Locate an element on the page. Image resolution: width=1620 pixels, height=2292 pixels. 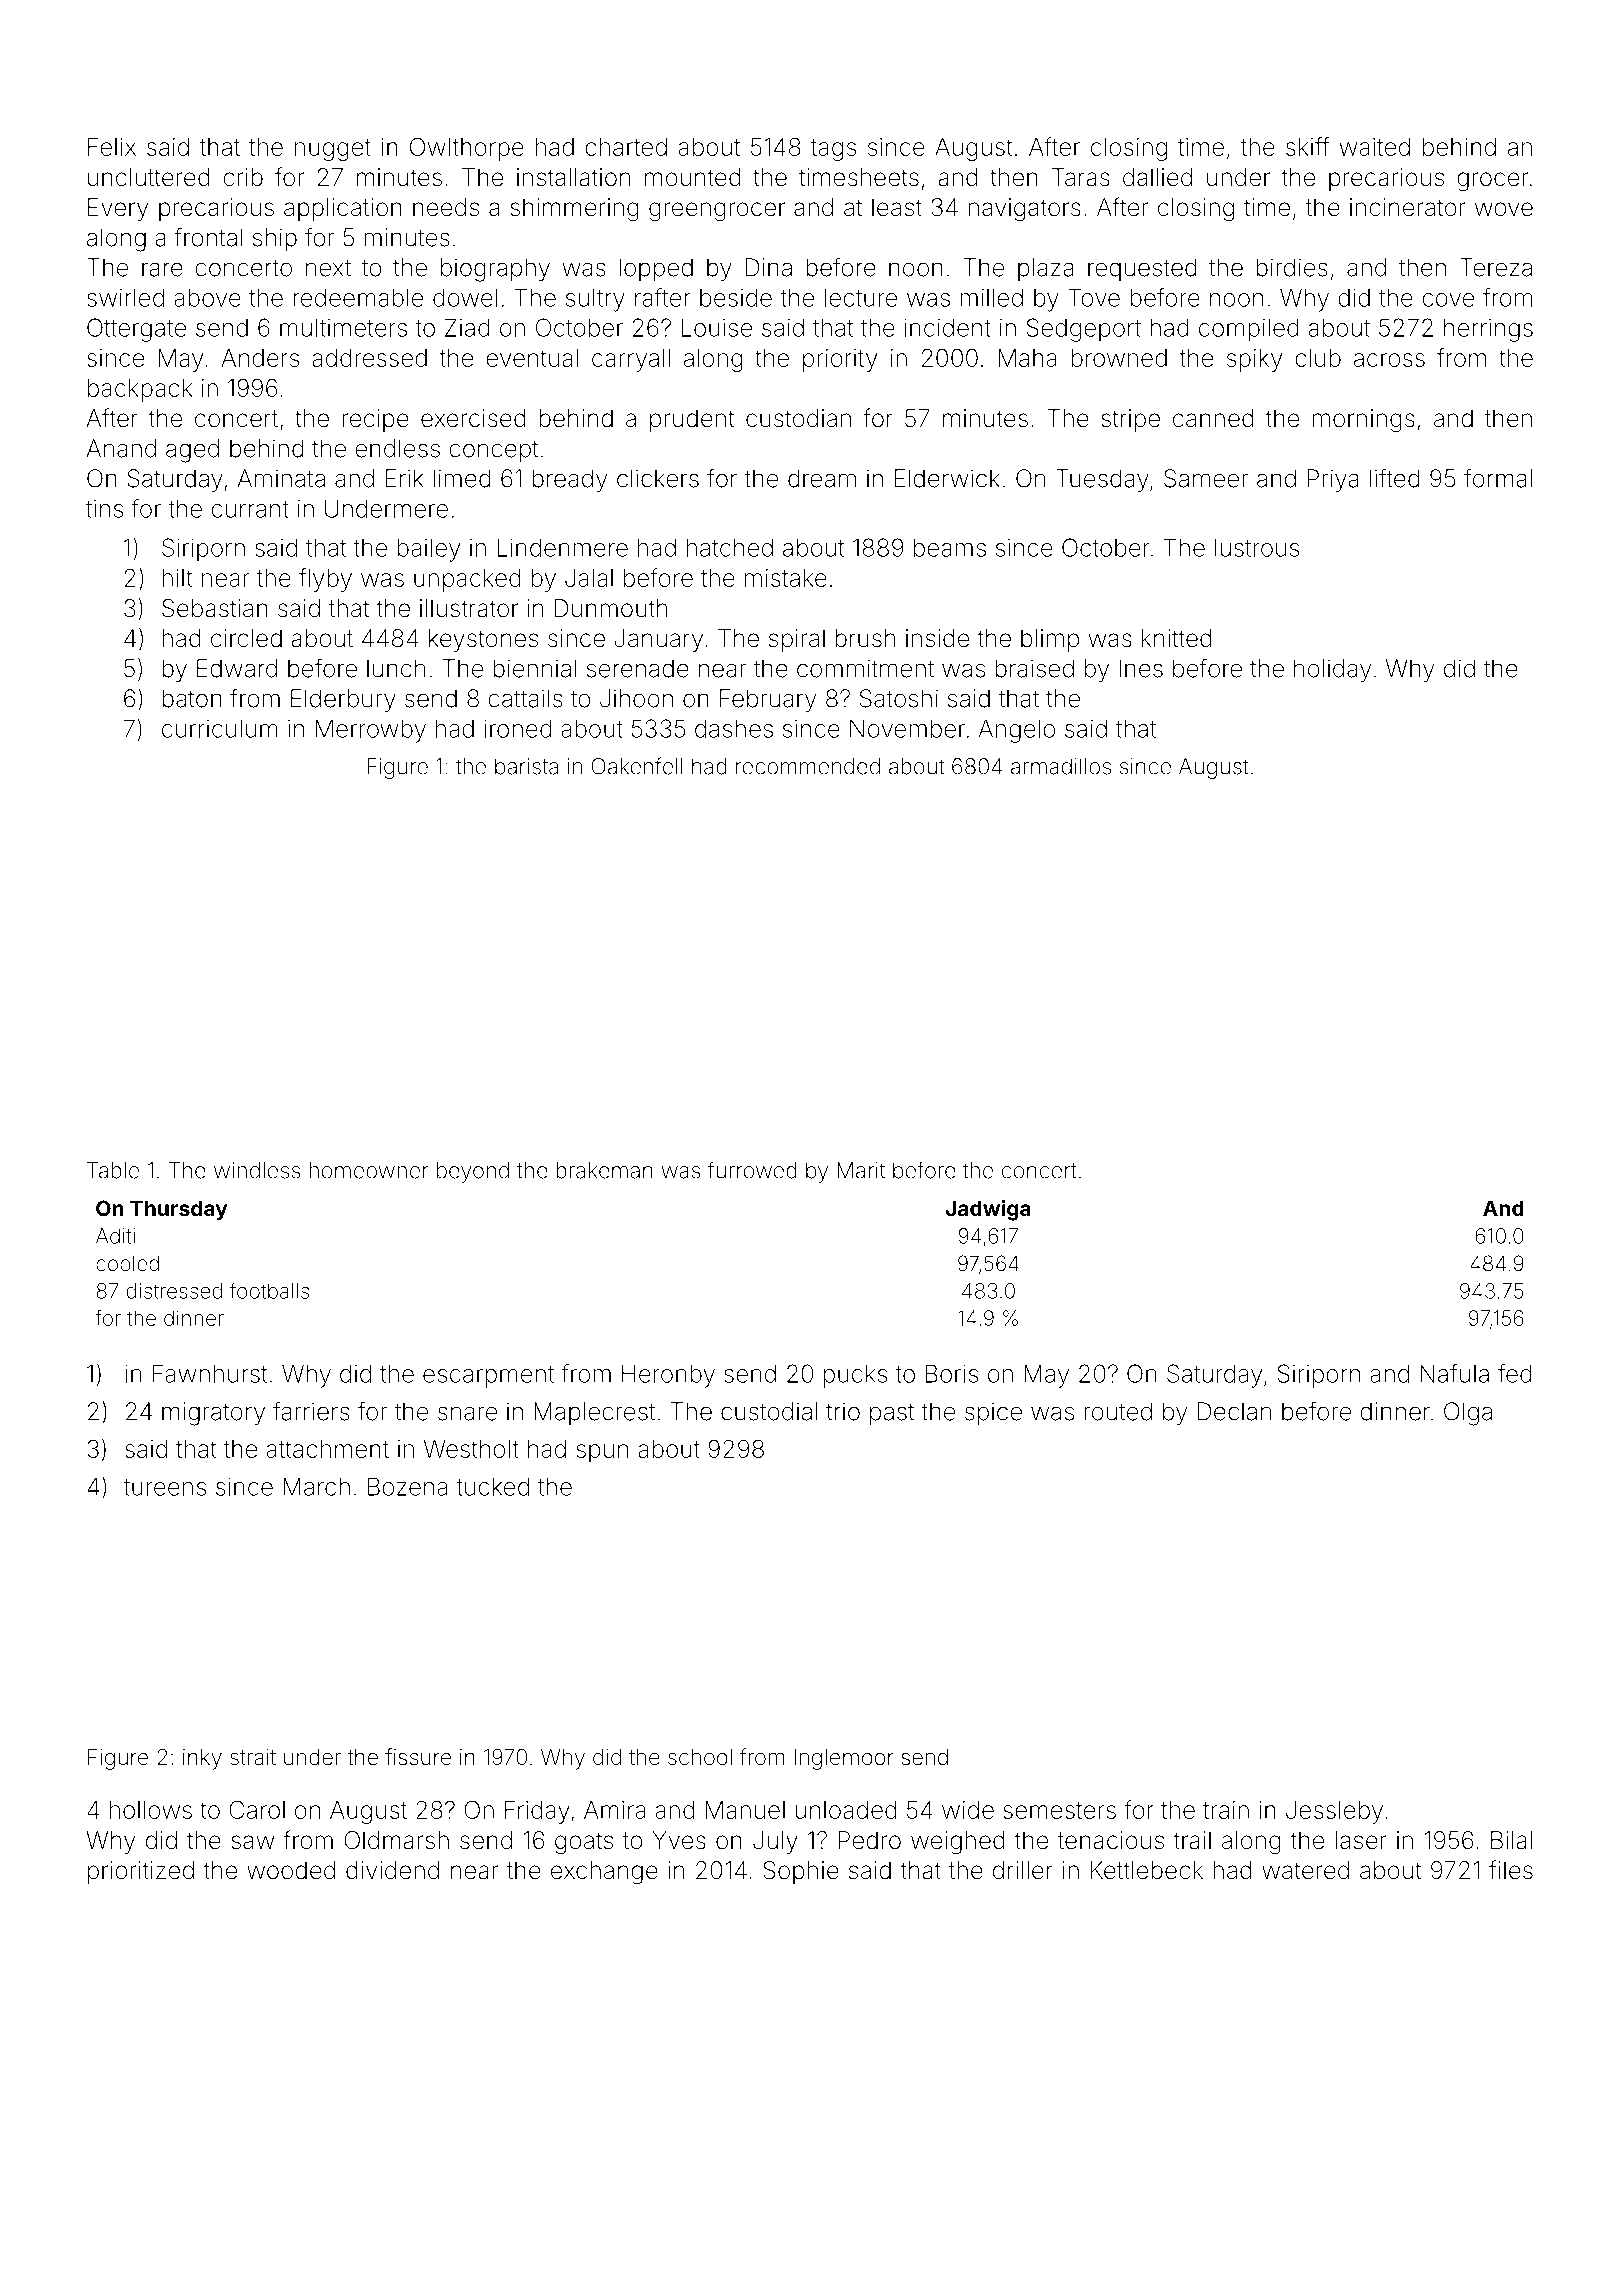
Ines is located at coordinates (1141, 668).
